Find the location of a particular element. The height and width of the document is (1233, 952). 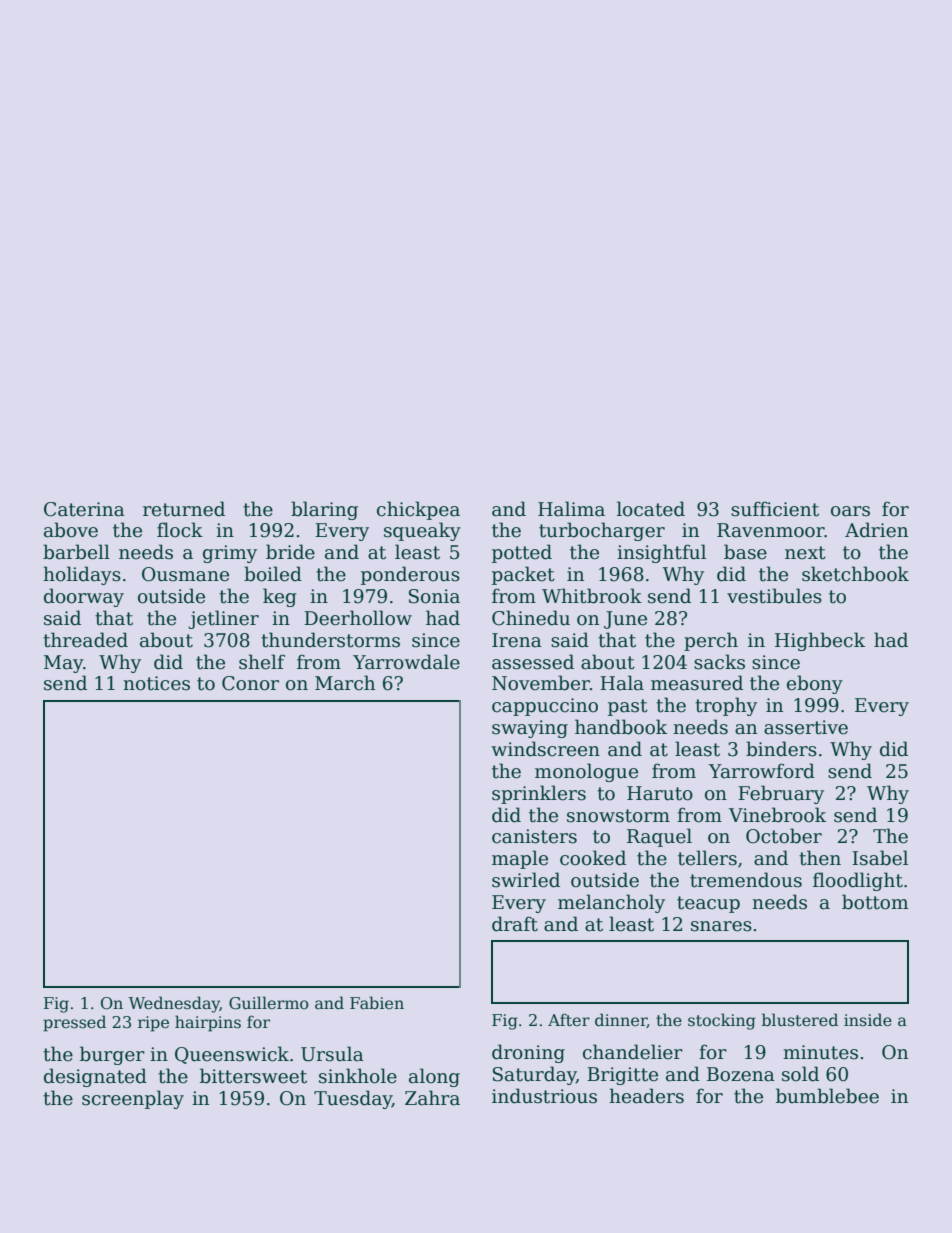

Saturday is located at coordinates (534, 1075).
